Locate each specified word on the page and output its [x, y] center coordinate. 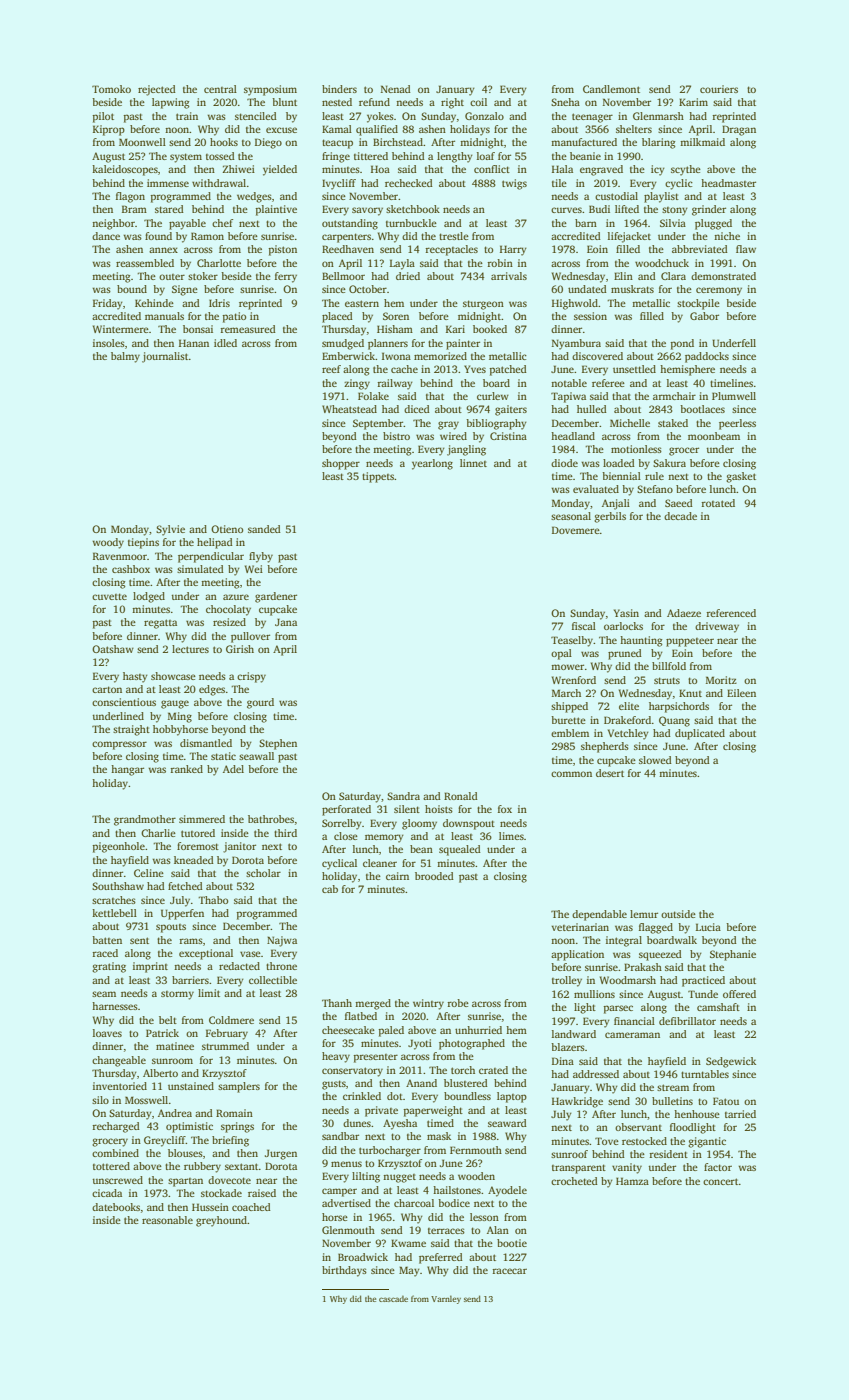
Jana [286, 622]
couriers [719, 89]
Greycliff [165, 1141]
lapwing [170, 103]
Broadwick [363, 1257]
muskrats [632, 289]
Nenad [396, 89]
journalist [165, 357]
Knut [690, 693]
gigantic [707, 1142]
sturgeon [483, 305]
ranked [187, 769]
